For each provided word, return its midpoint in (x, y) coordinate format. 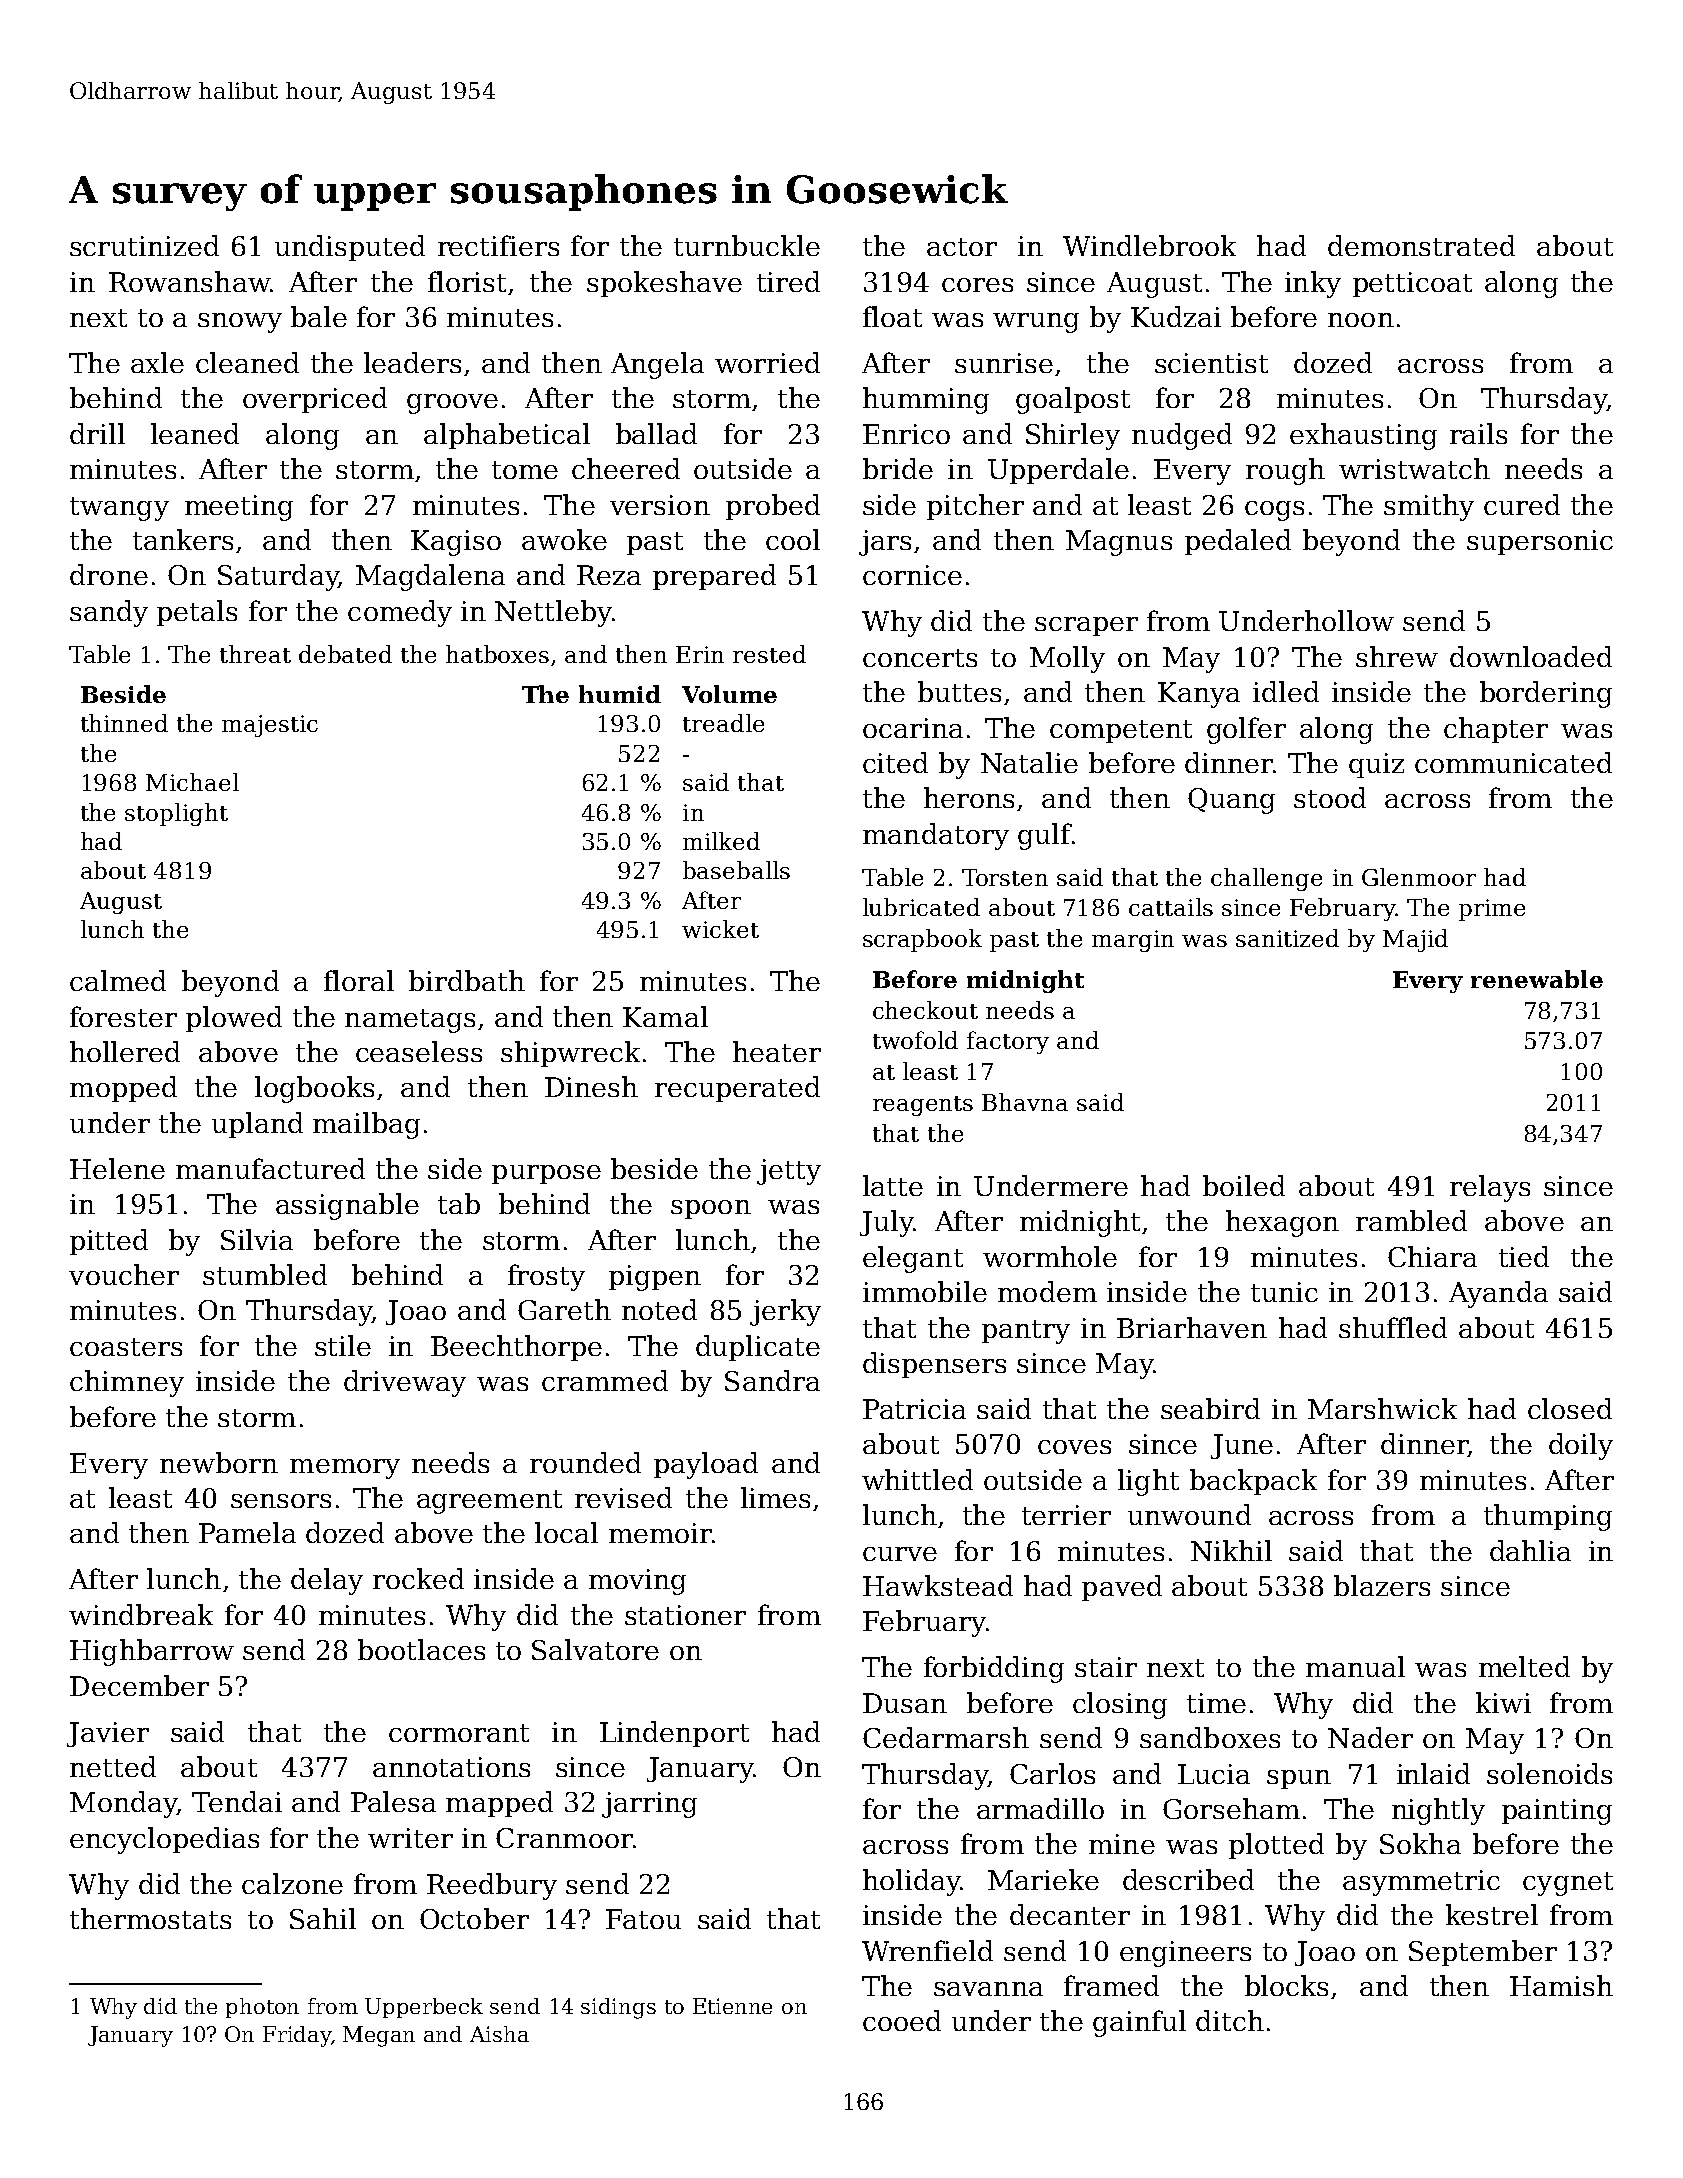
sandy (109, 613)
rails (1478, 433)
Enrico (906, 434)
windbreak (141, 1614)
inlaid (1433, 1773)
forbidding (994, 1669)
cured (1522, 504)
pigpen (655, 1278)
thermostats (150, 1918)
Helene (117, 1168)
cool (793, 539)
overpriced (315, 400)
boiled (1244, 1185)
